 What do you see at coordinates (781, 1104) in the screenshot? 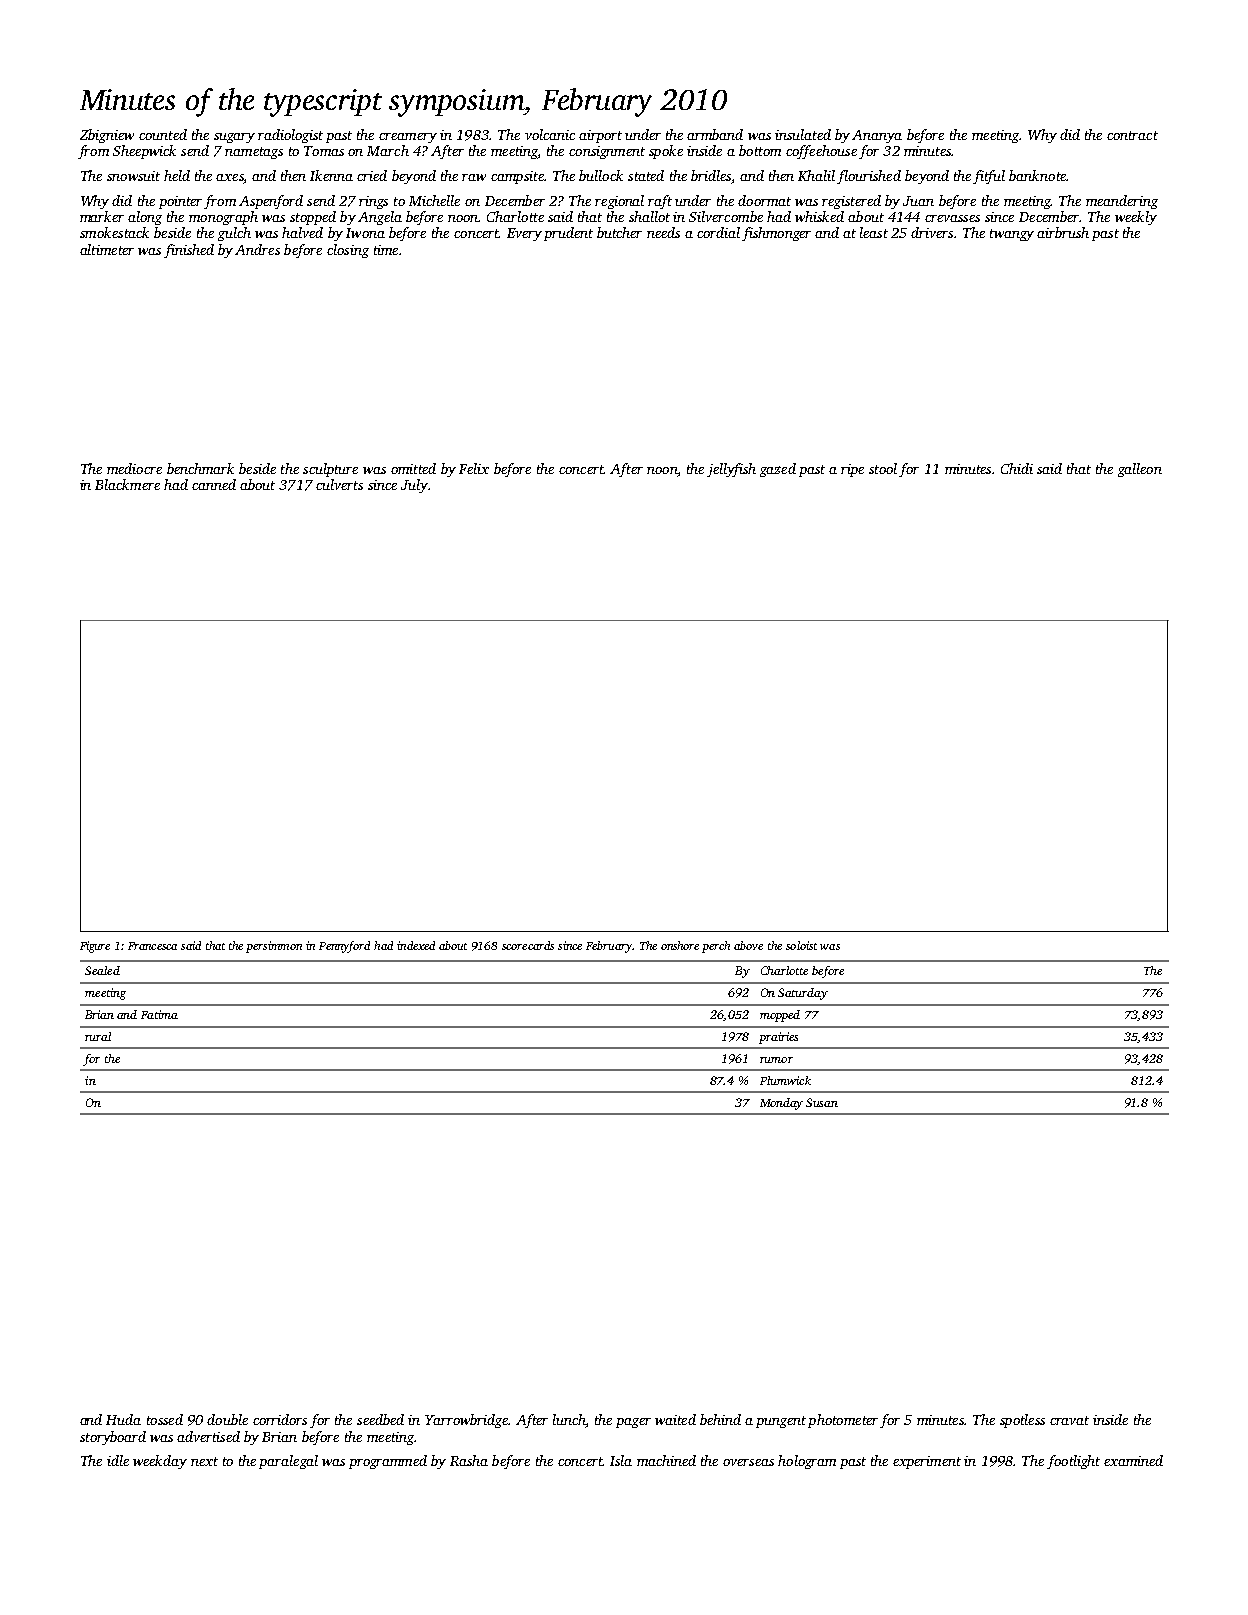
I see `Monday` at bounding box center [781, 1104].
